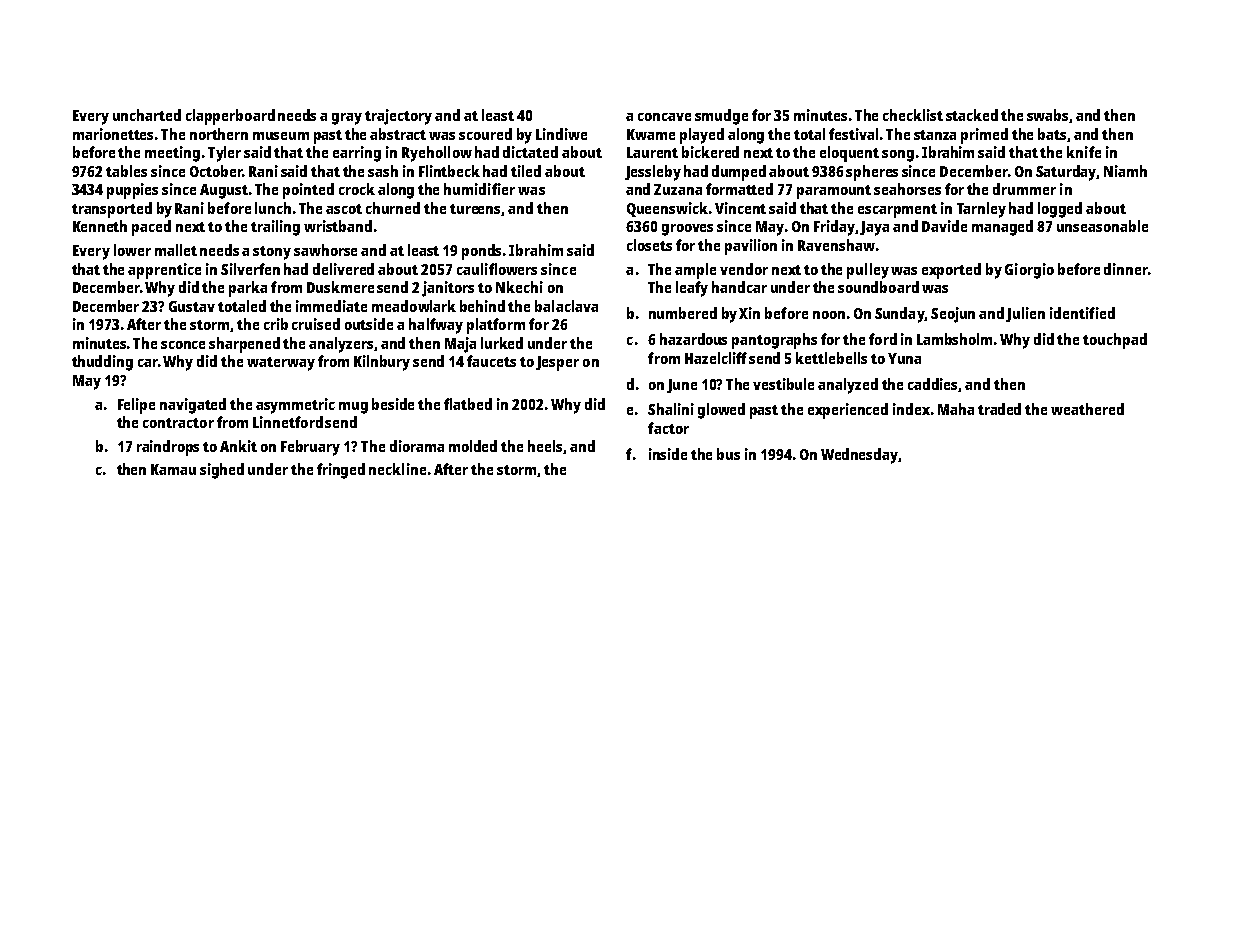 The height and width of the screenshot is (952, 1233). What do you see at coordinates (398, 117) in the screenshot?
I see `trajectory` at bounding box center [398, 117].
